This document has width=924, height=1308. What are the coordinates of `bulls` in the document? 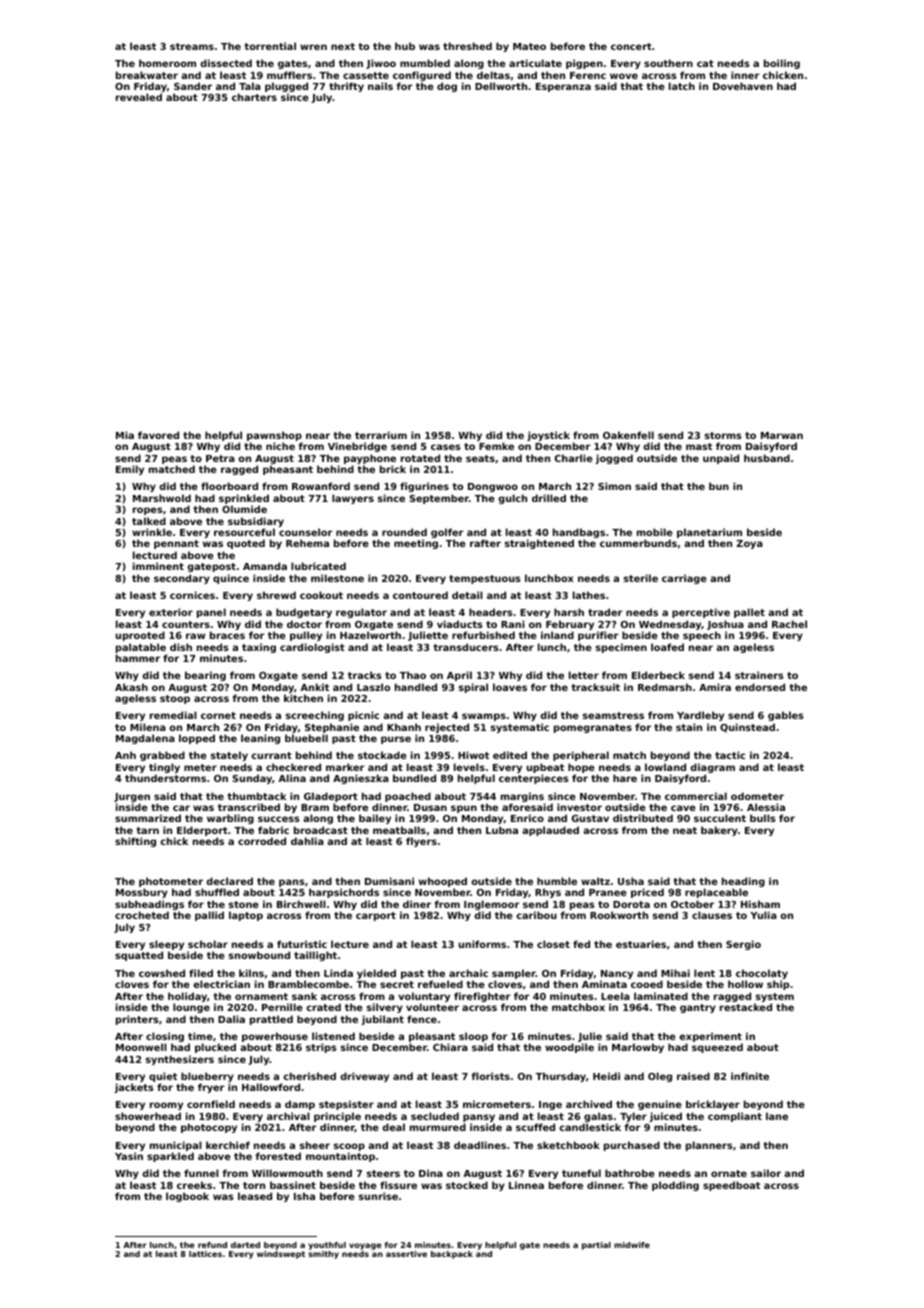 It's located at (763, 818).
